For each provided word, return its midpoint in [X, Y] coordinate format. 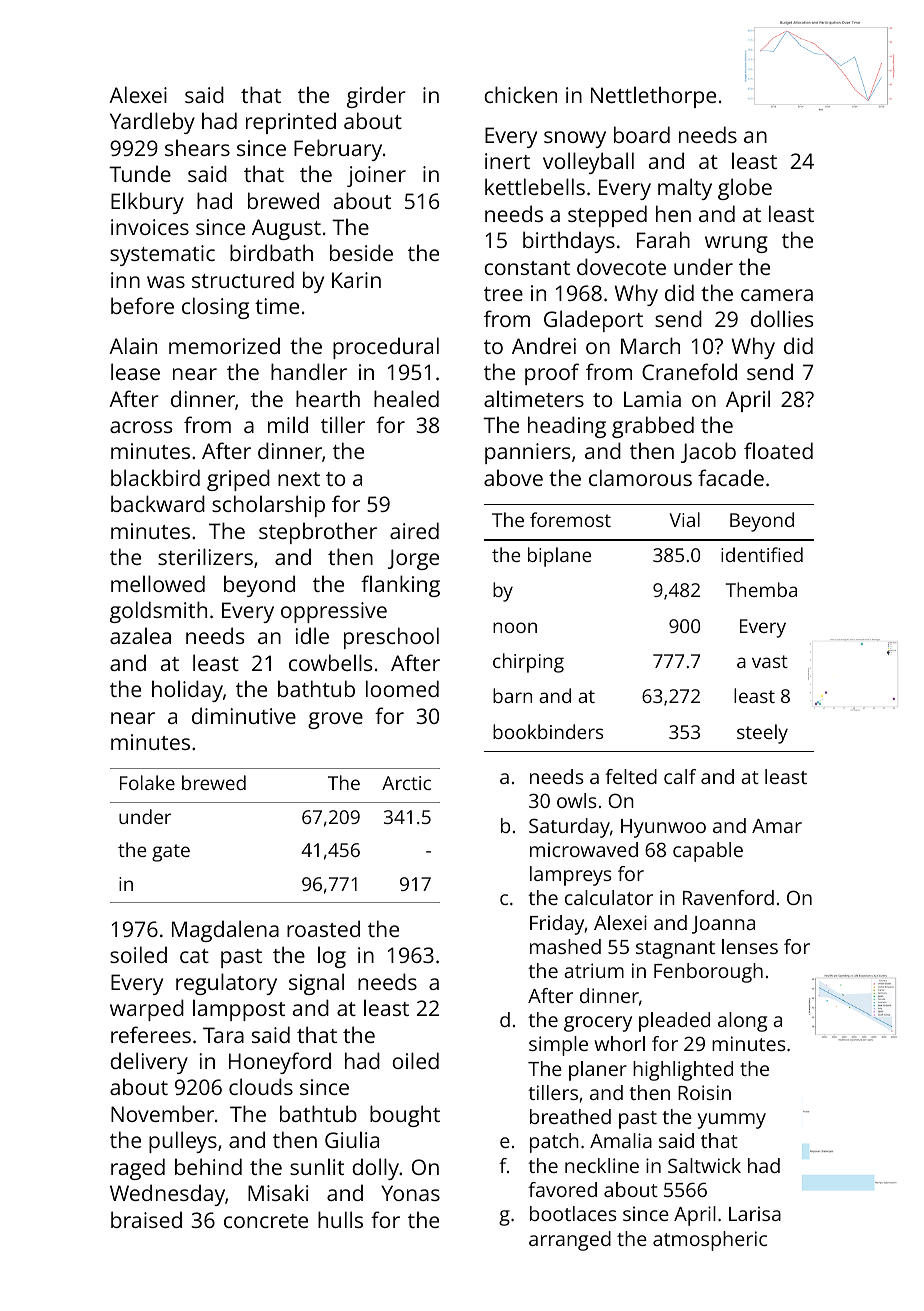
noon [515, 627]
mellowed [158, 583]
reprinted [291, 123]
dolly [375, 1169]
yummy [732, 1121]
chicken [520, 94]
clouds [261, 1086]
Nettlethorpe [653, 97]
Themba [761, 589]
